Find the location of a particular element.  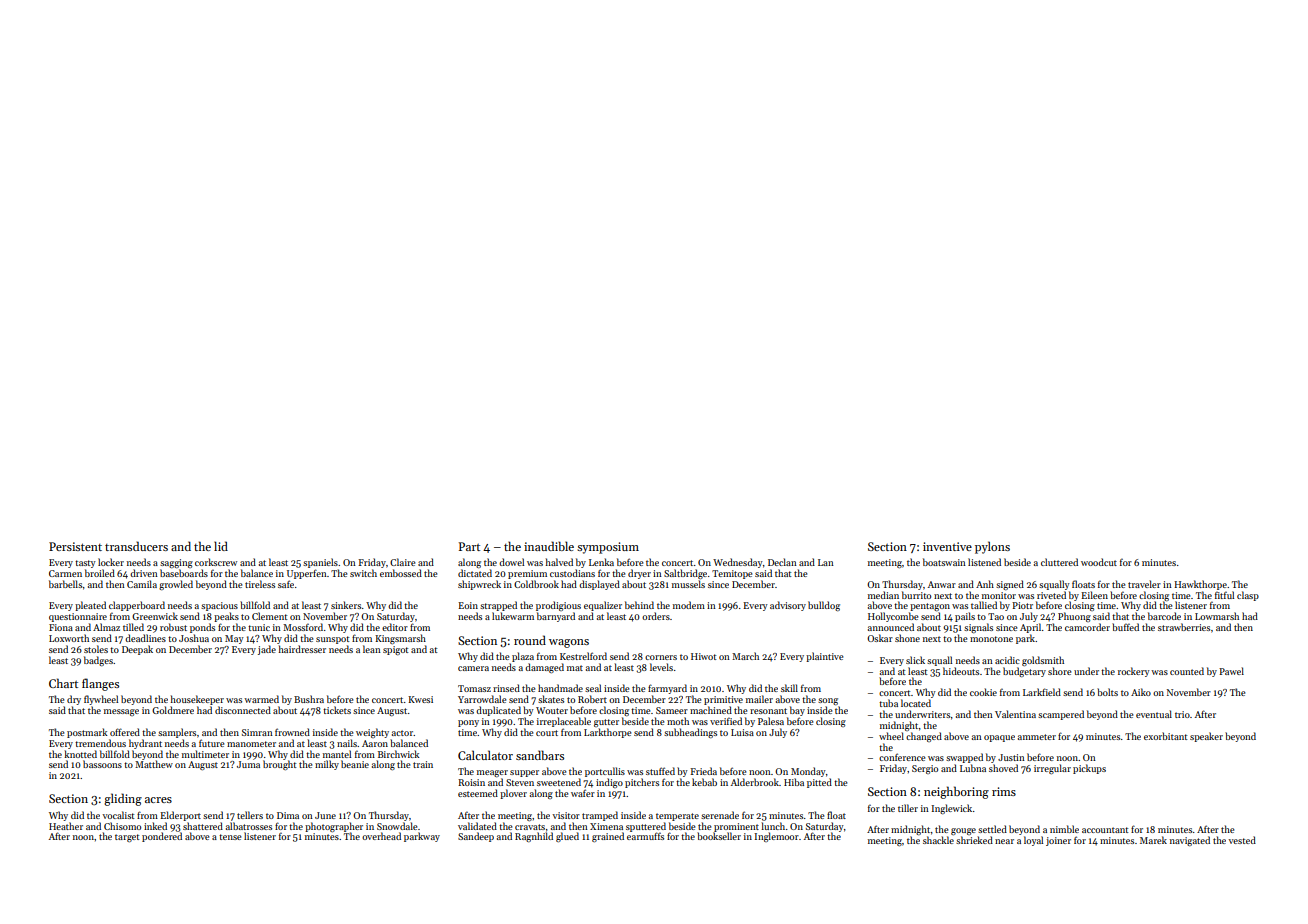

woodcut is located at coordinates (1099, 562).
